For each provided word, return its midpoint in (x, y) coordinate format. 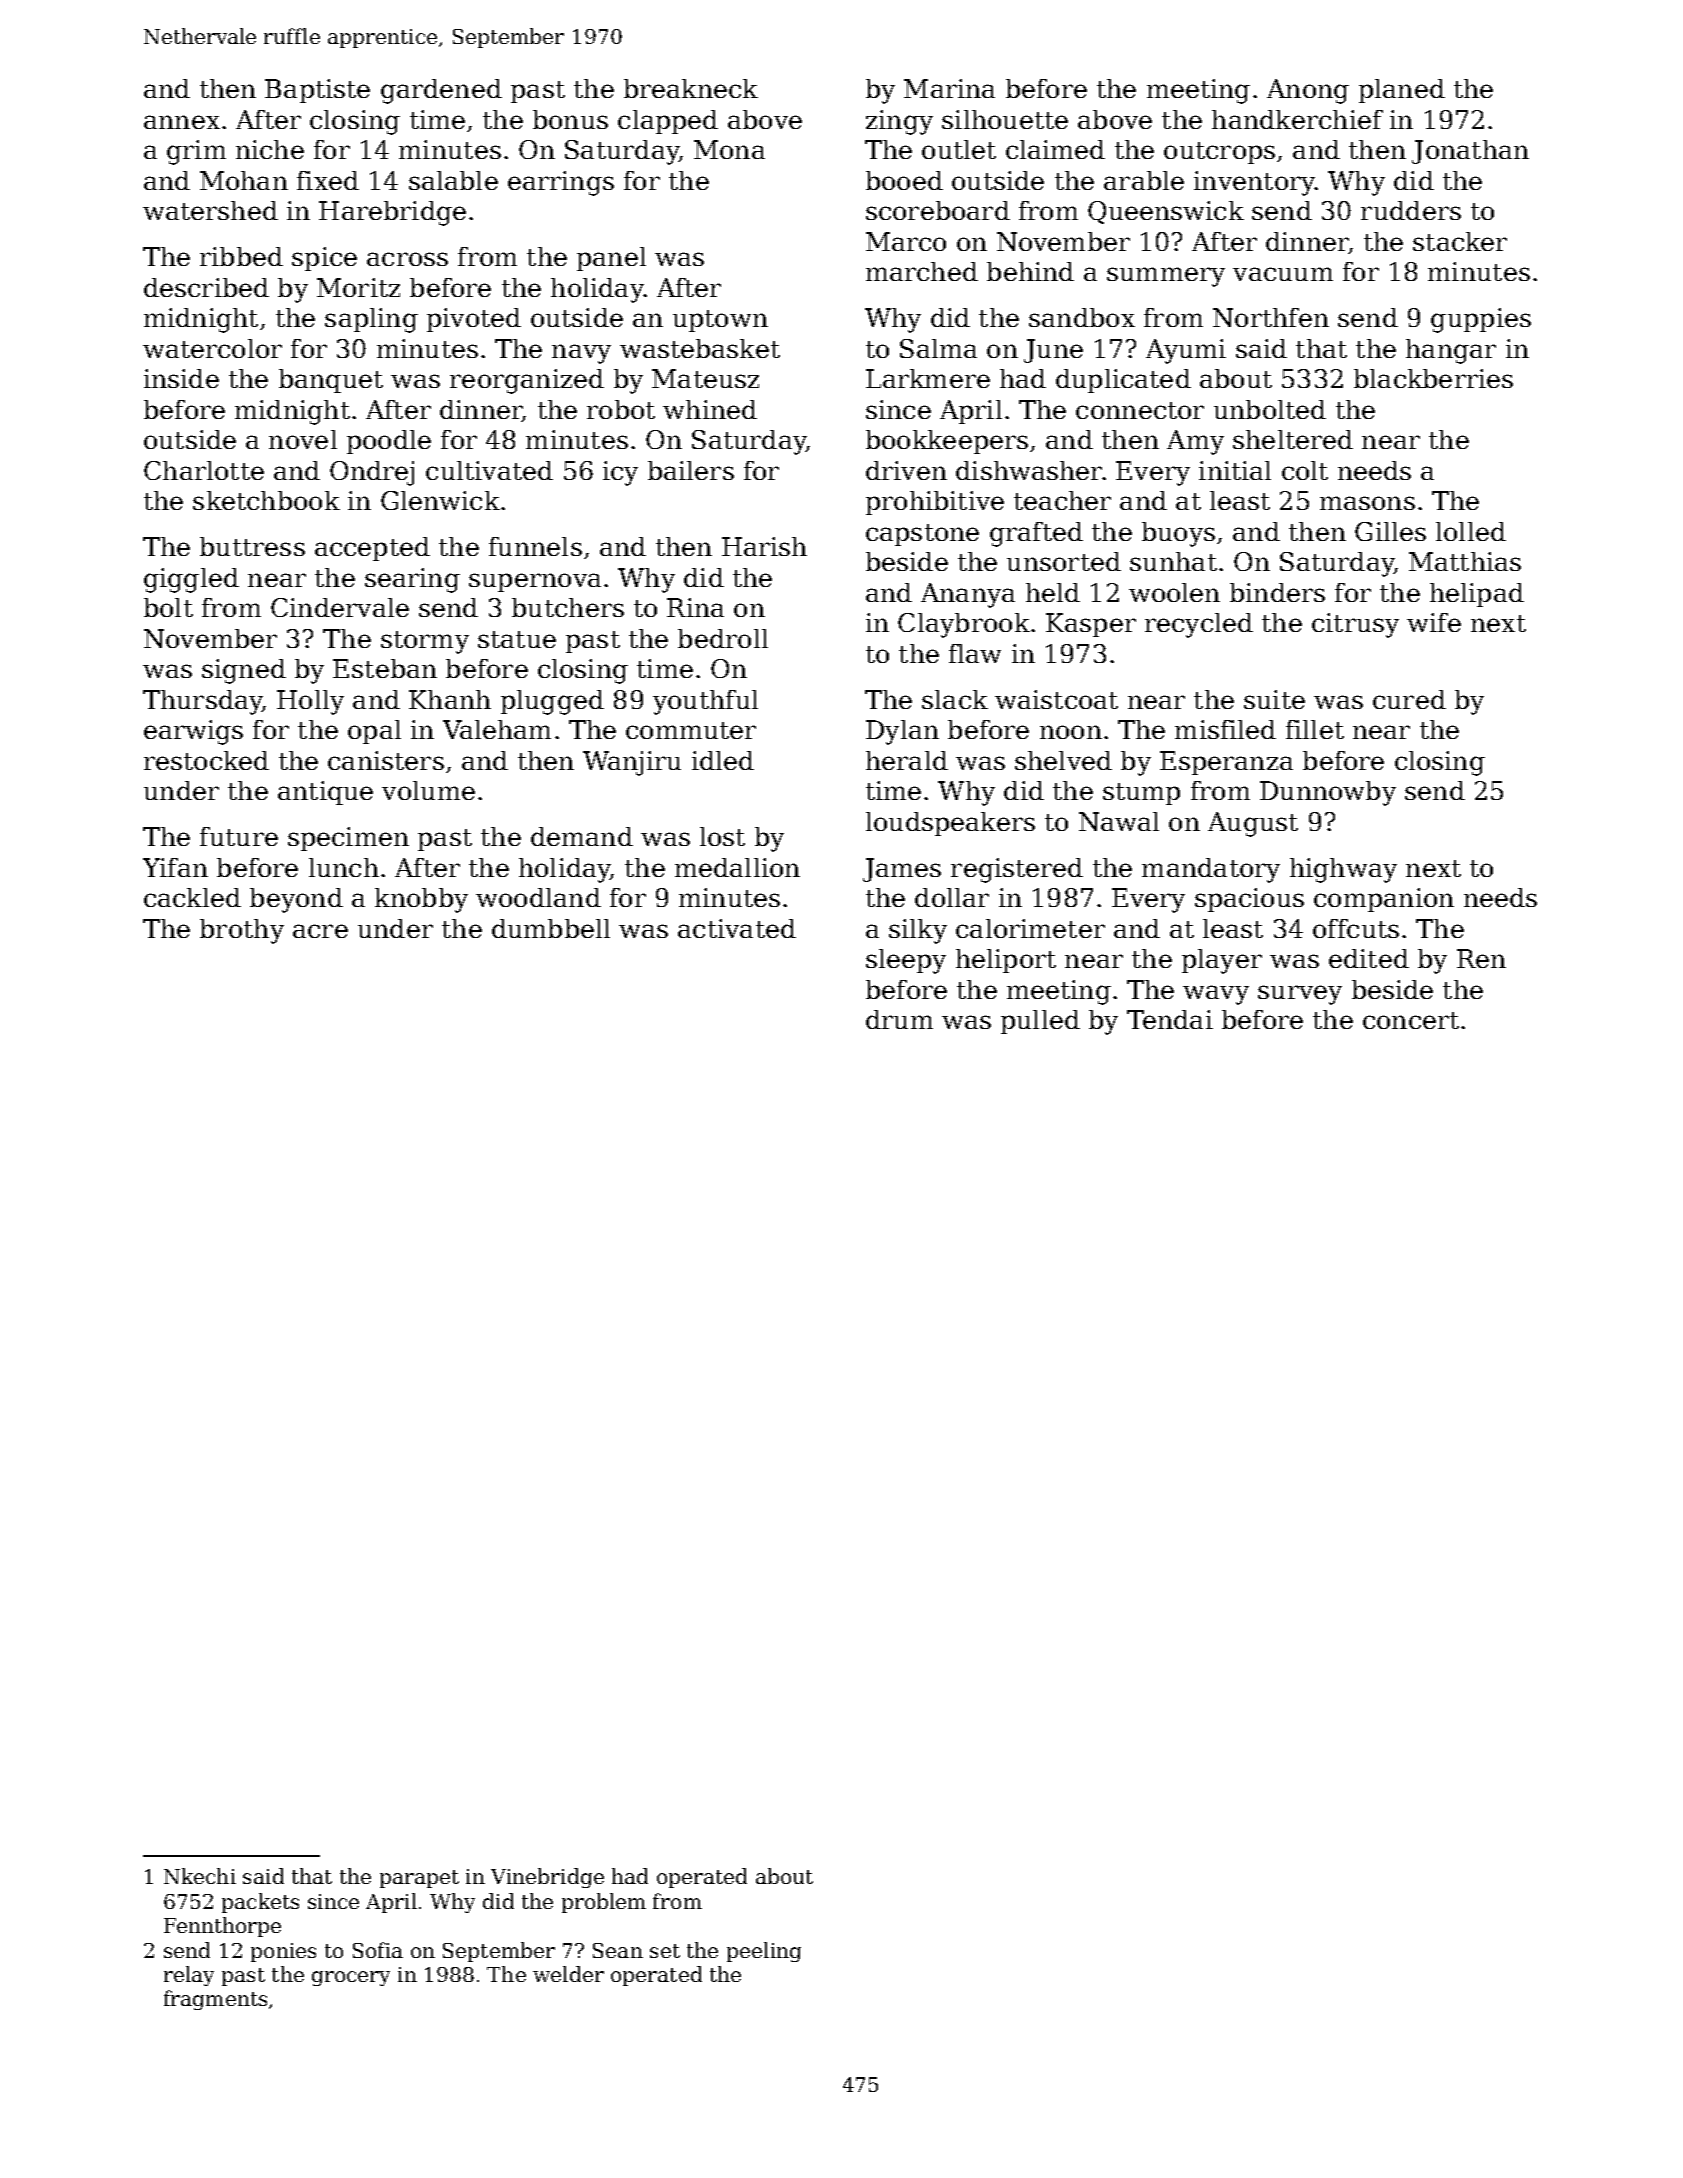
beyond (296, 900)
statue (517, 639)
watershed (210, 210)
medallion (737, 867)
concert (1411, 1020)
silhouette (1005, 119)
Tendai (1170, 1019)
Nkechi (200, 1876)
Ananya (968, 595)
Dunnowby (1328, 793)
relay (189, 1976)
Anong (1308, 91)
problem (604, 1903)
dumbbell (551, 928)
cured (1409, 699)
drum (899, 1019)
